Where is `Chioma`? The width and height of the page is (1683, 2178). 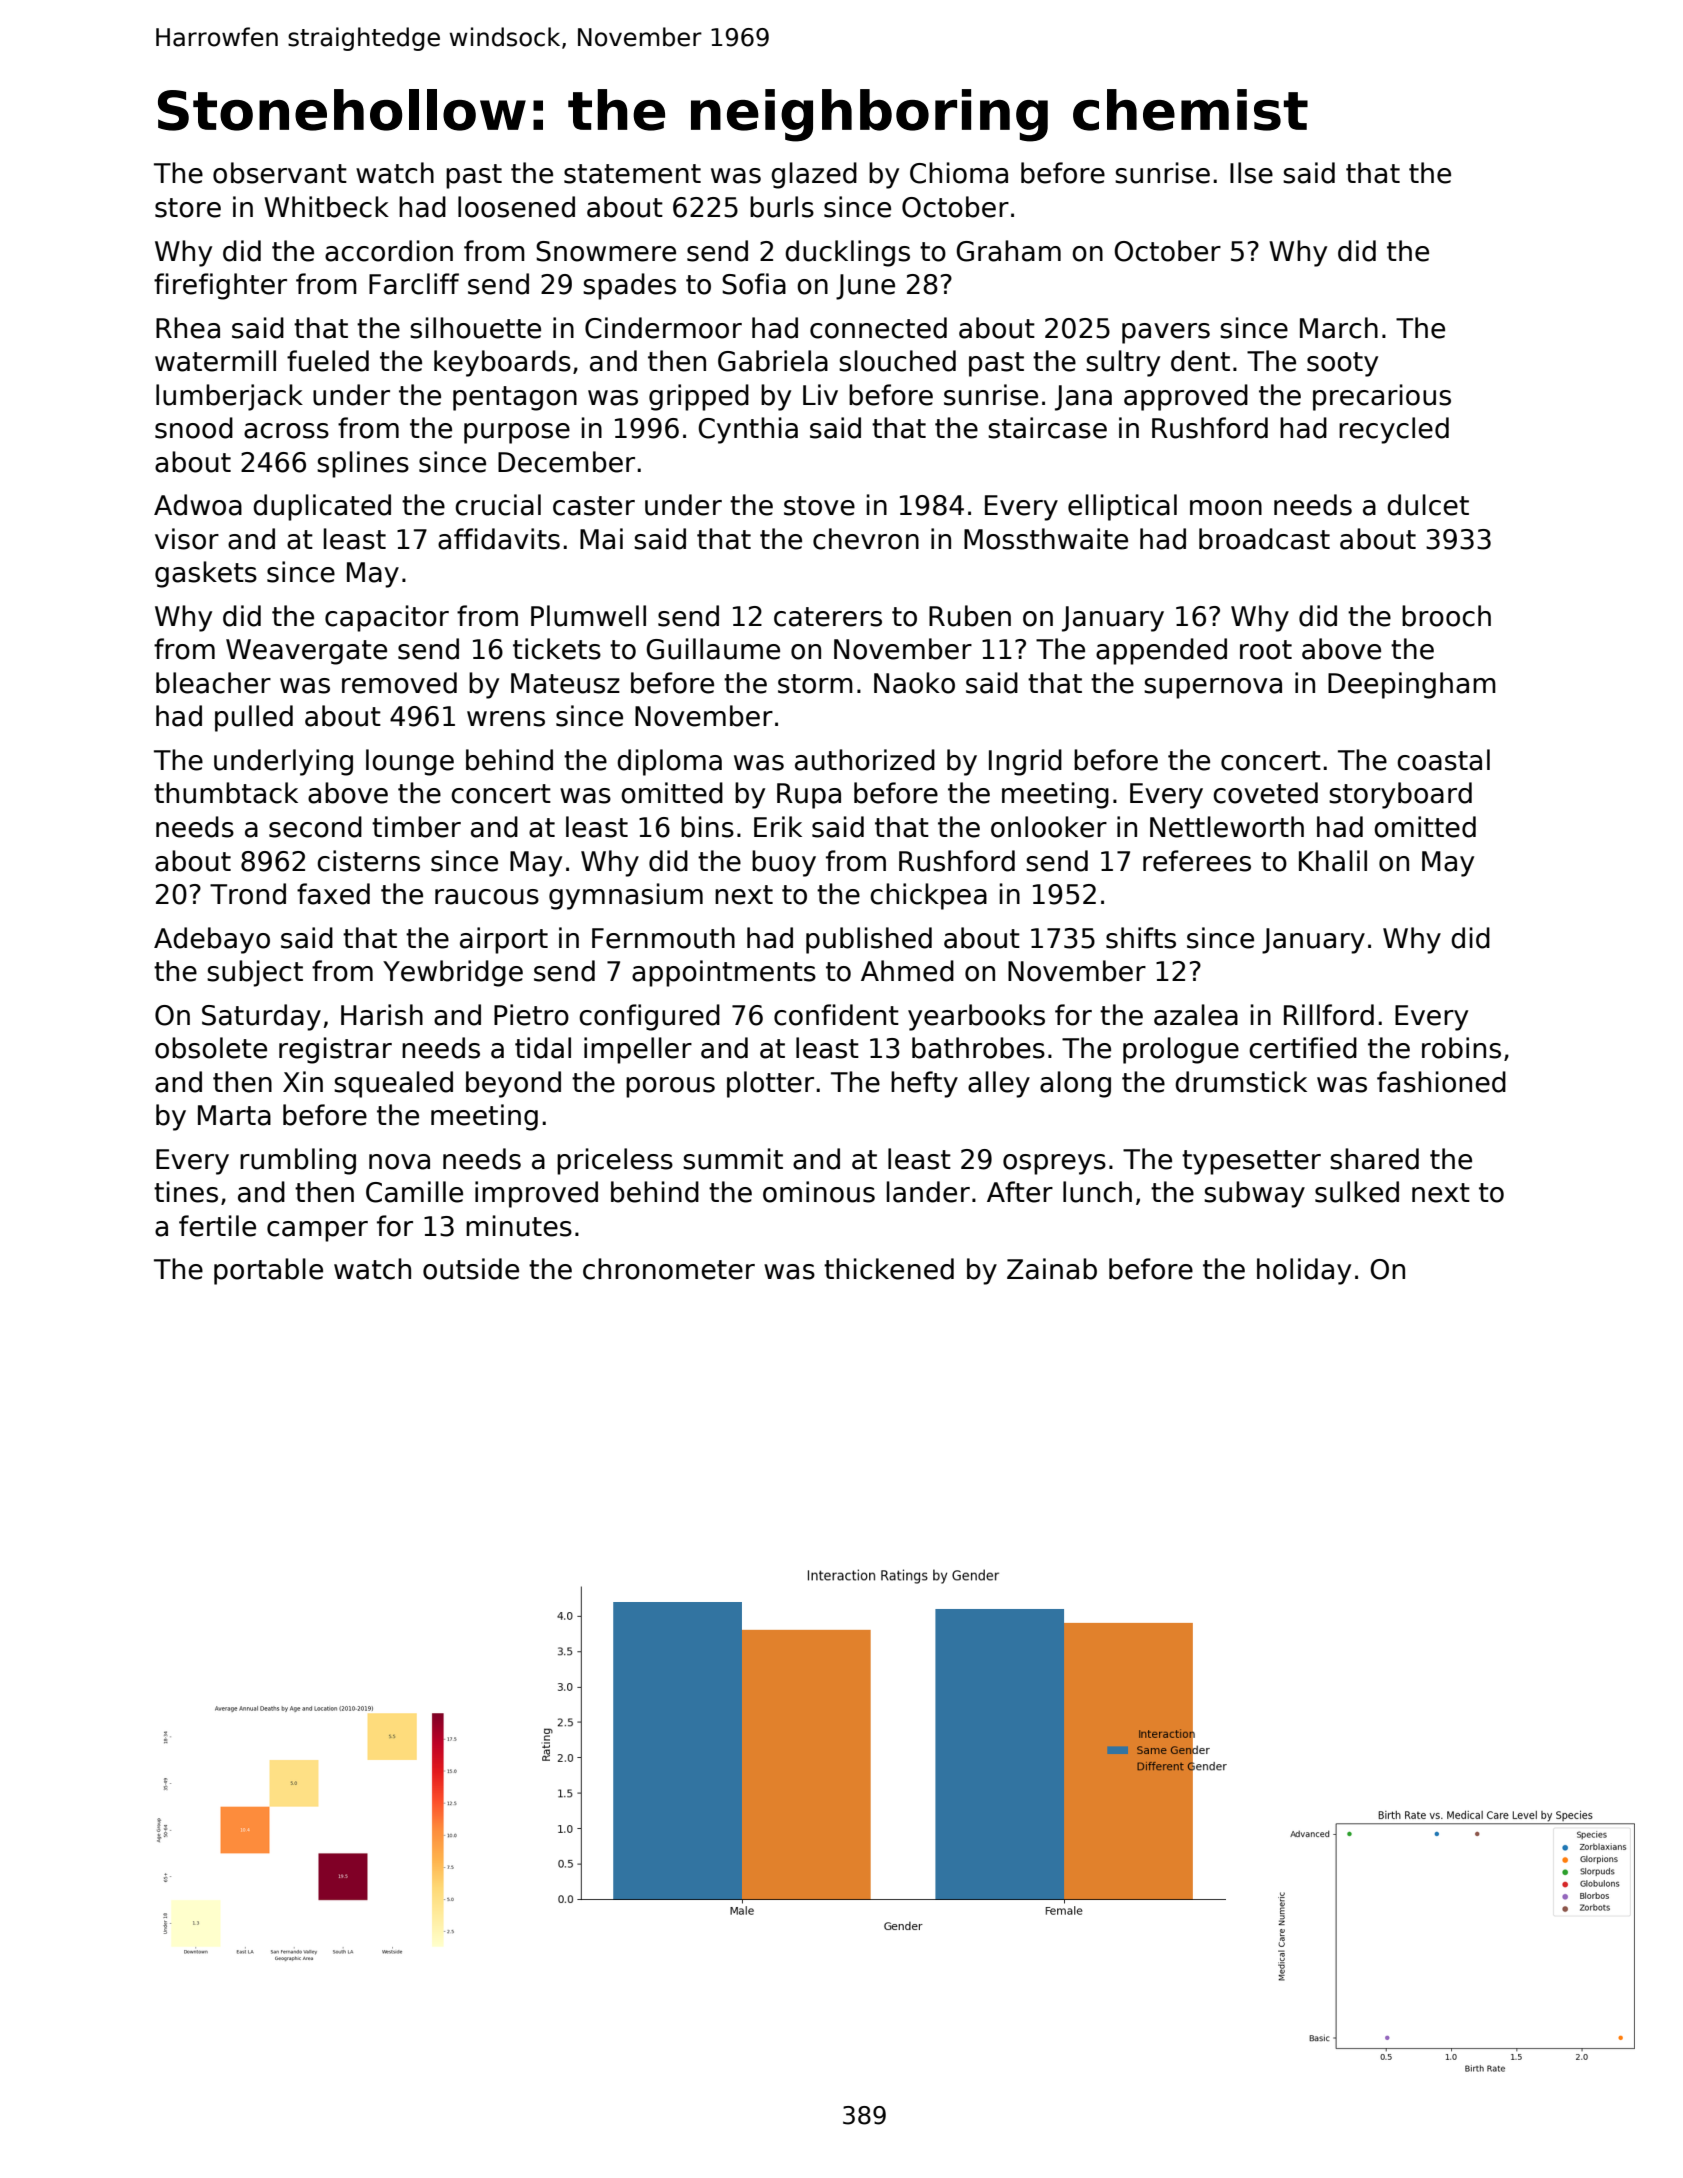
Chioma is located at coordinates (959, 173).
